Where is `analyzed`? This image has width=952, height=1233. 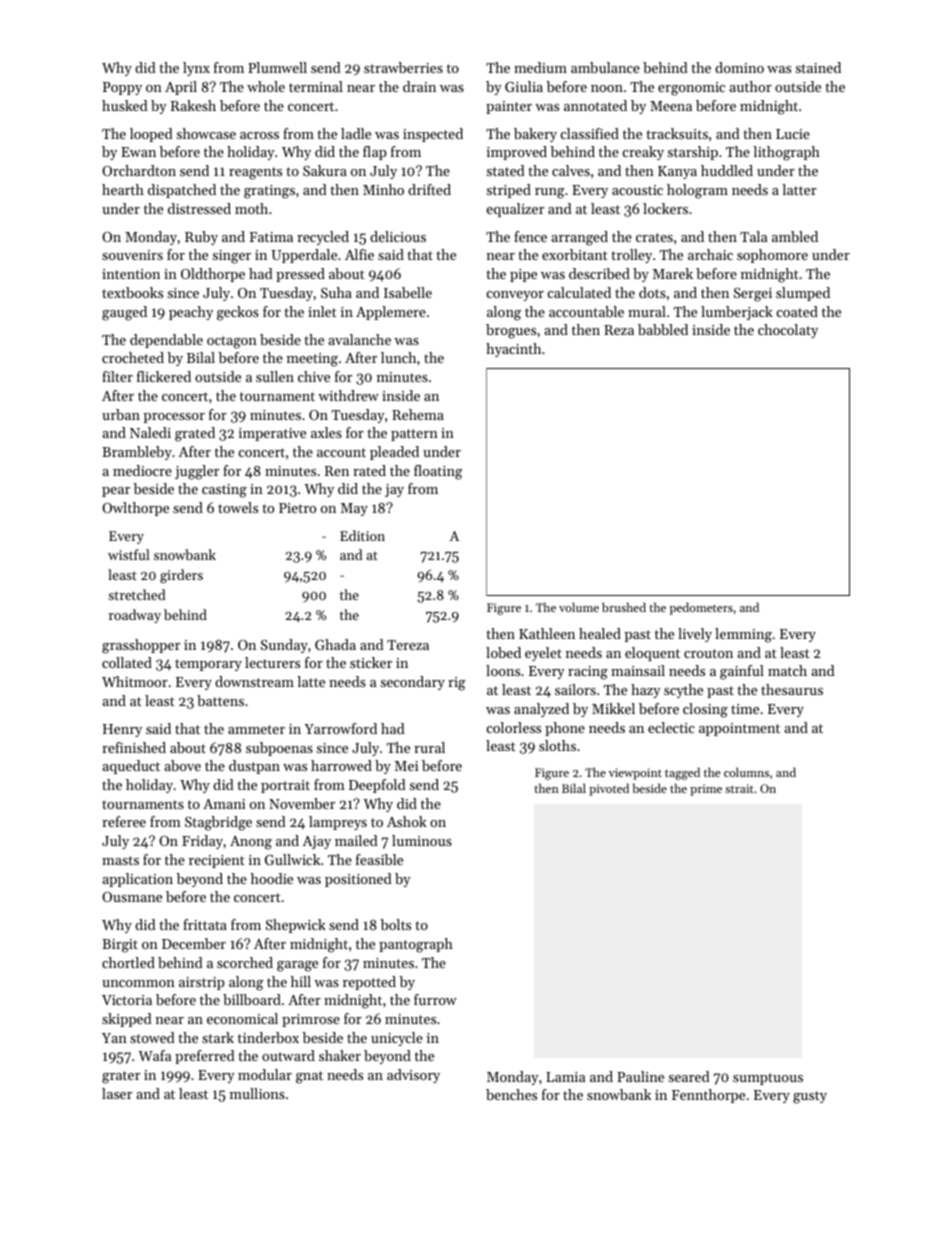 analyzed is located at coordinates (541, 710).
